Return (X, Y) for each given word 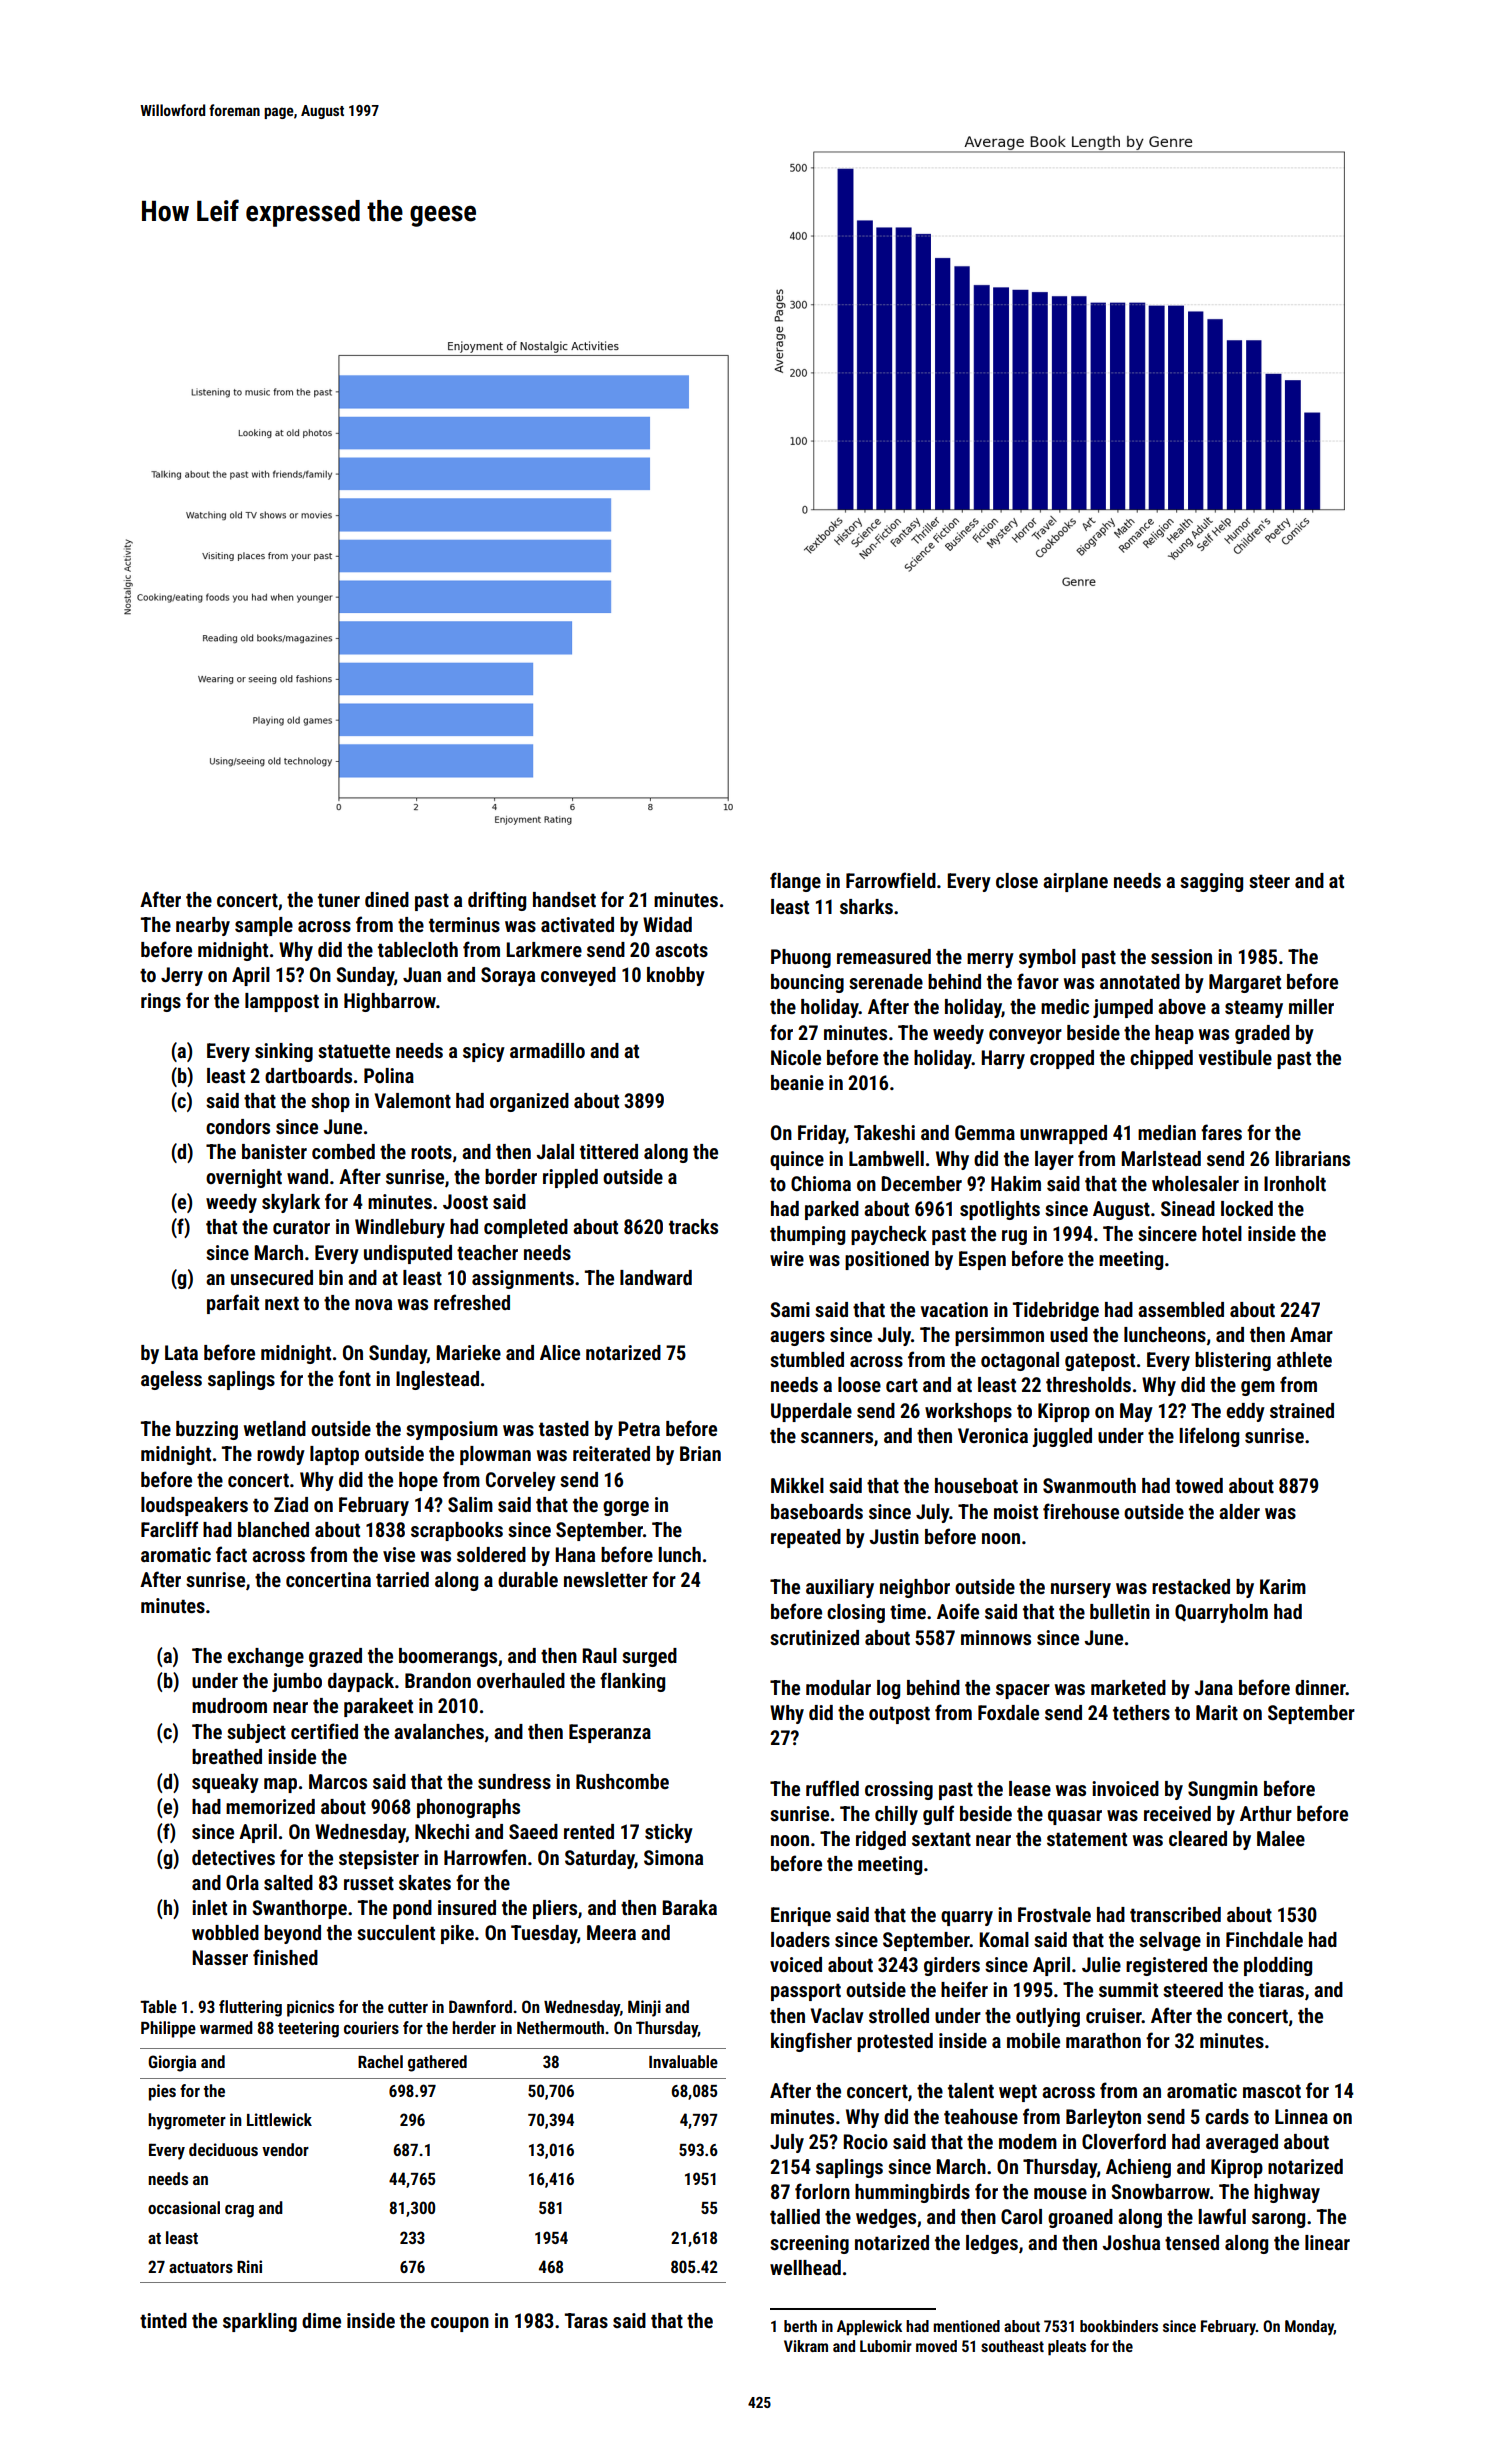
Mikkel (797, 1485)
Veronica (993, 1435)
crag (239, 2211)
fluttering (250, 2008)
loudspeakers (194, 1506)
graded (1262, 1034)
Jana (1213, 1687)
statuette (354, 1051)
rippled (570, 1178)
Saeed (533, 1831)
